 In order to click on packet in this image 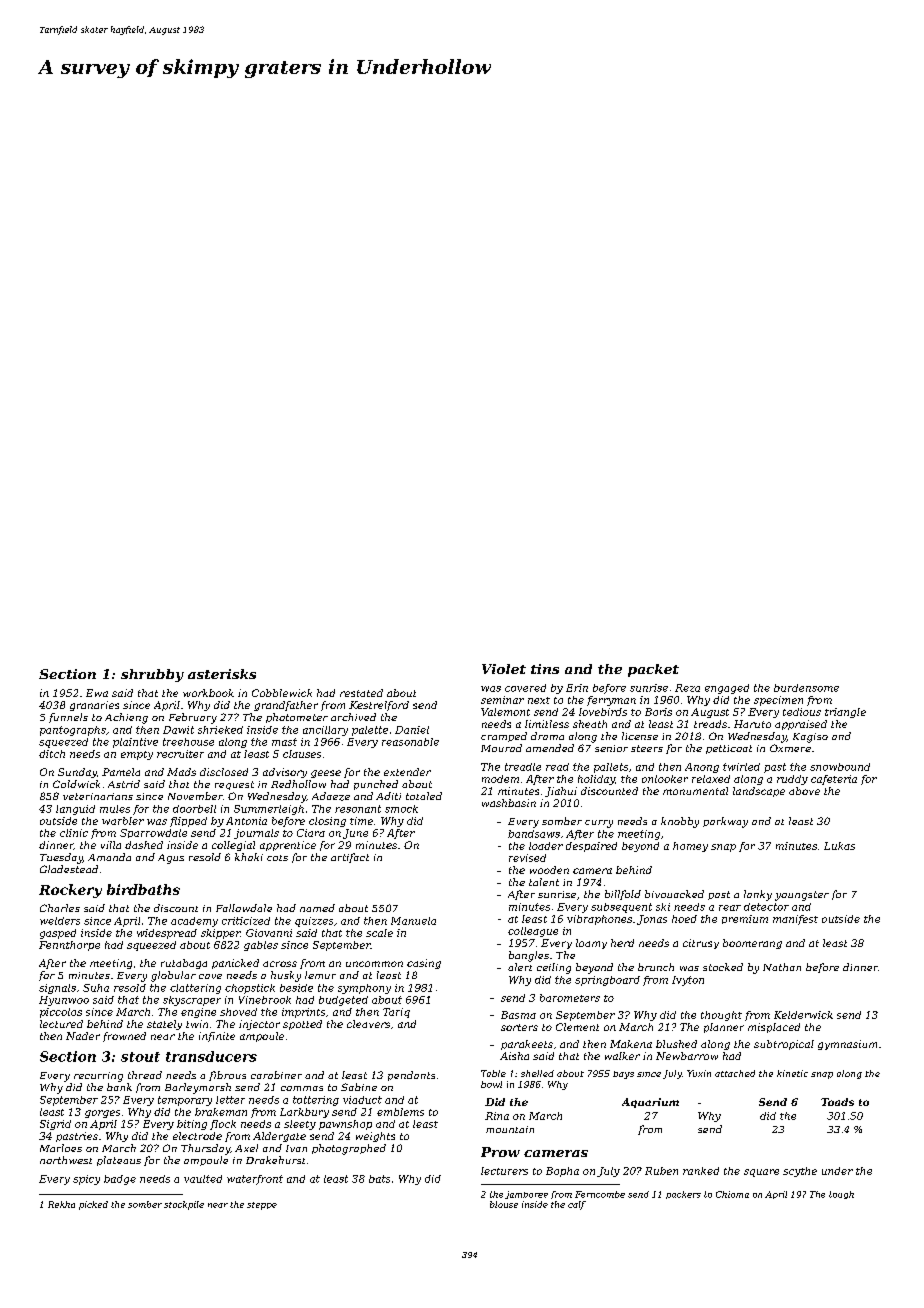, I will do `click(653, 670)`.
